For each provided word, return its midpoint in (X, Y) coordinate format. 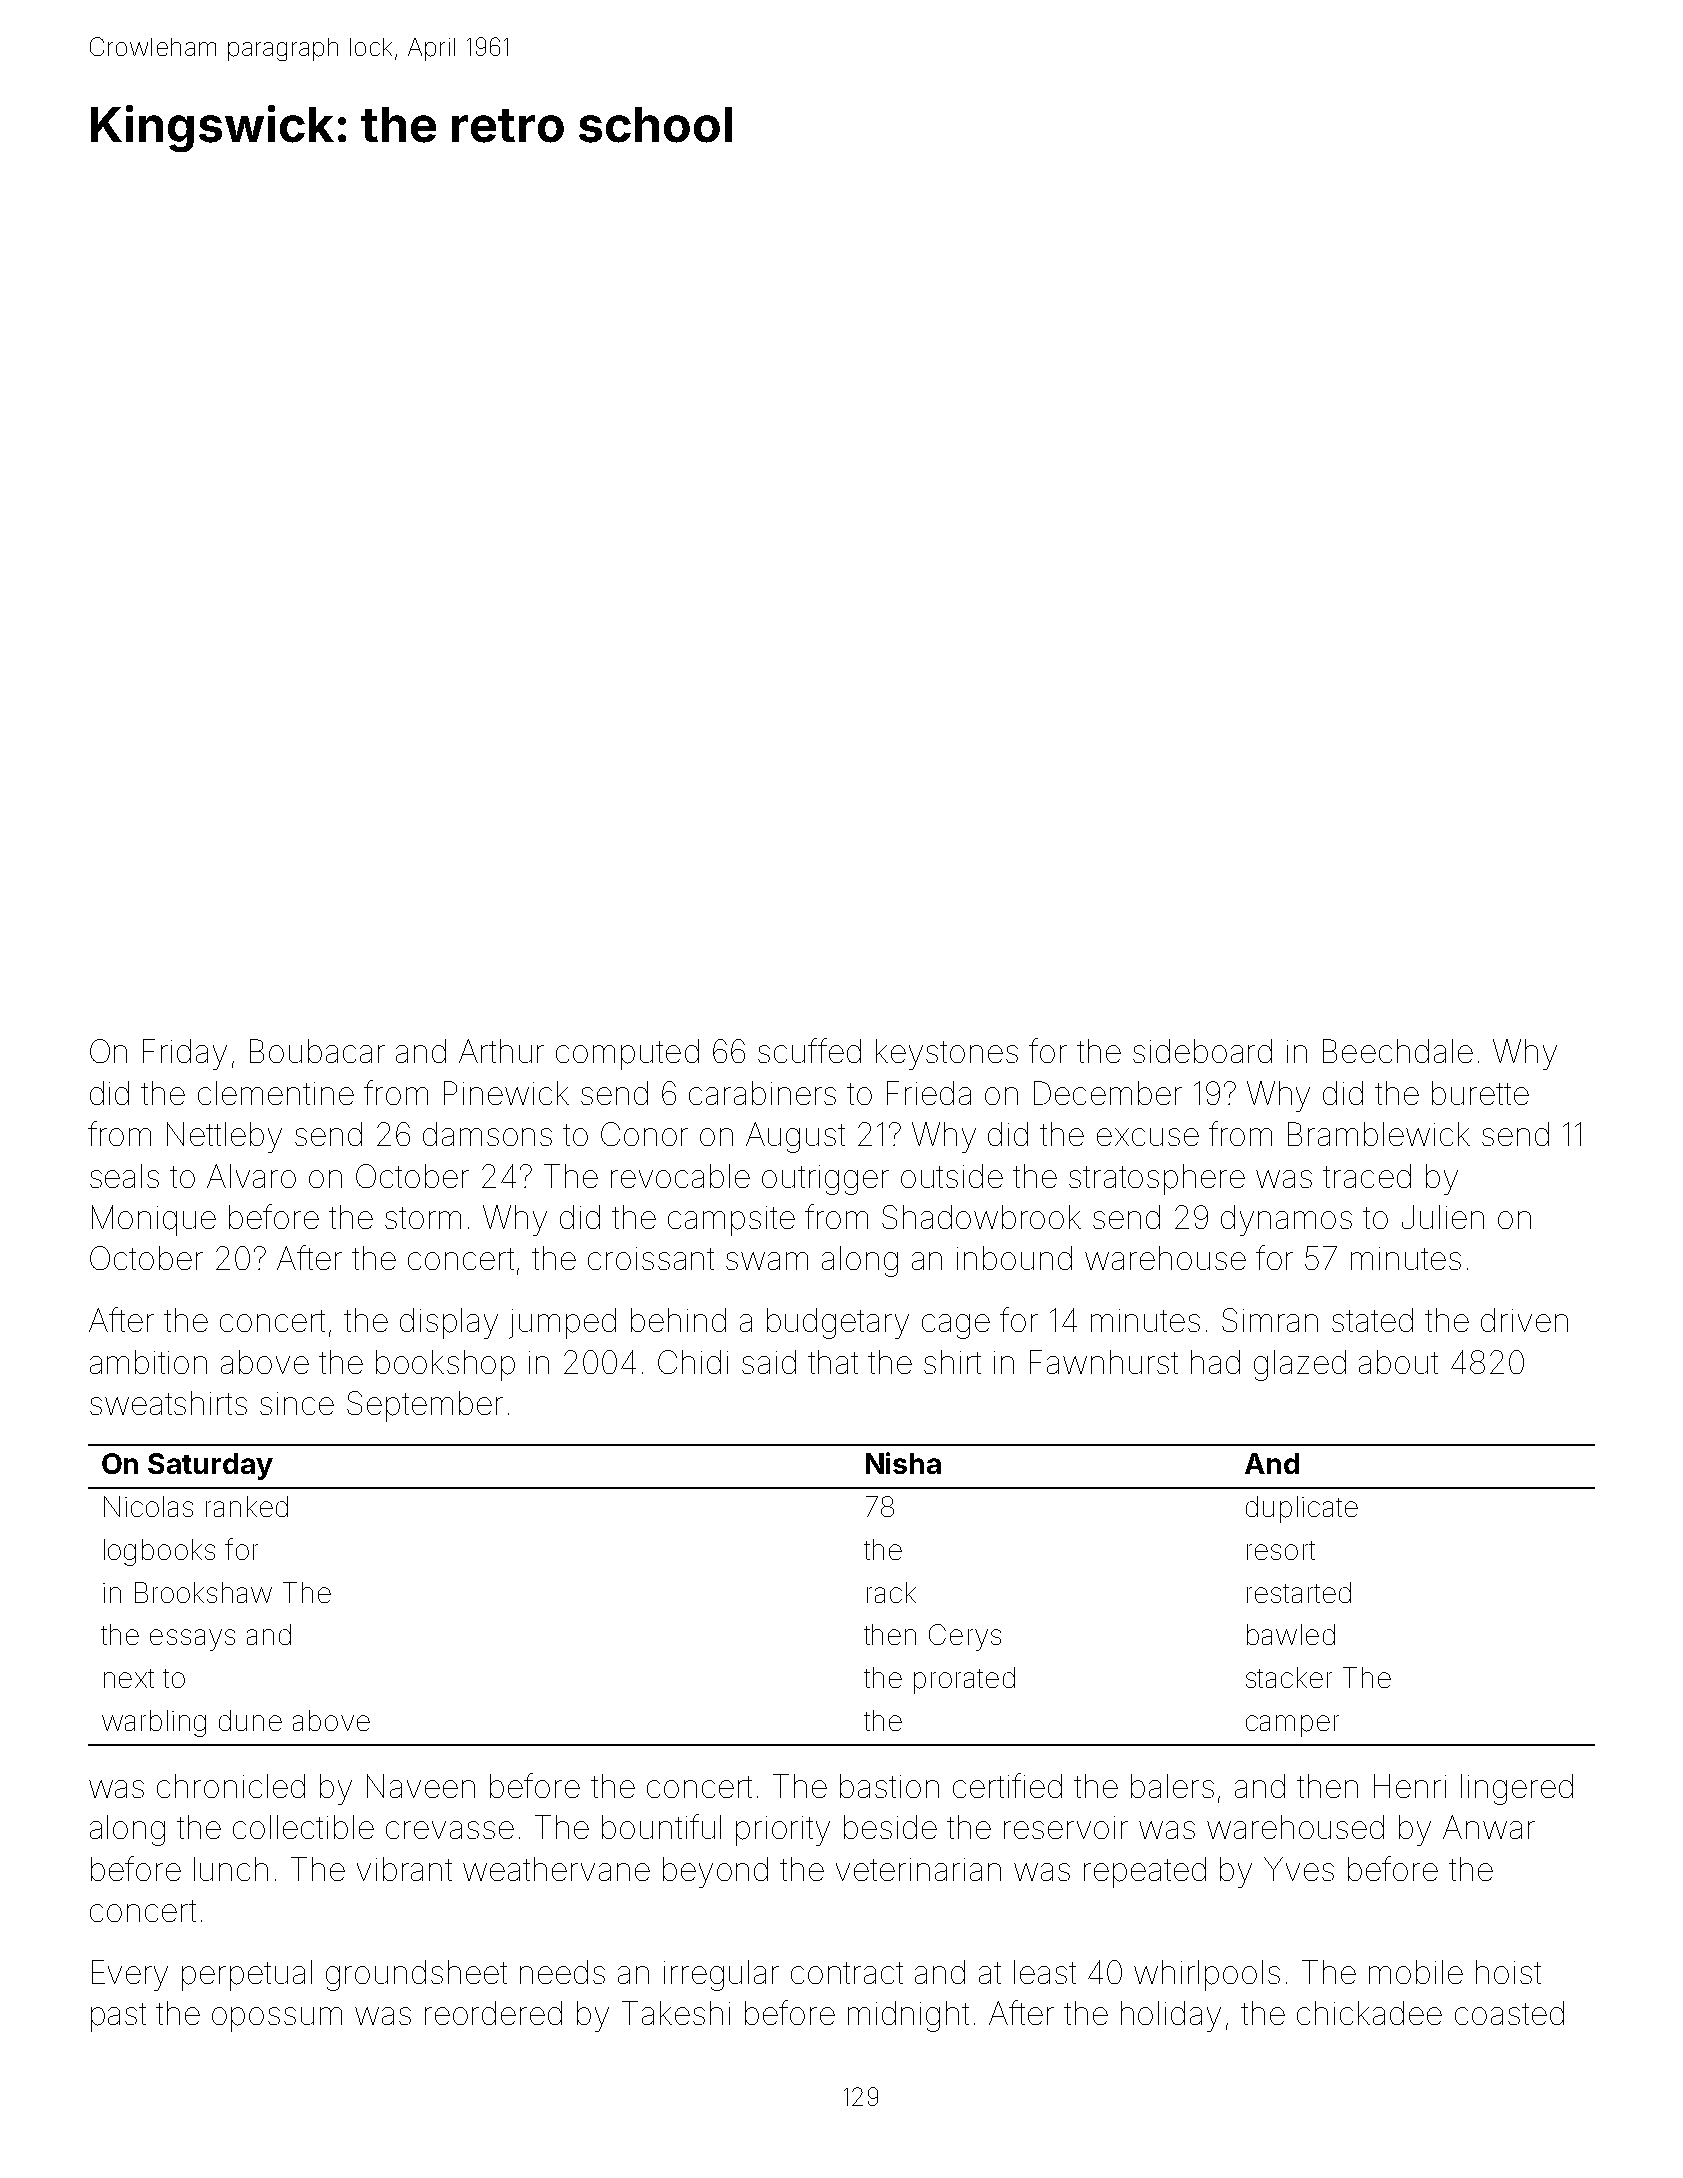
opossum (277, 2019)
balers (1172, 1786)
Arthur (501, 1051)
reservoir (1066, 1827)
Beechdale (1398, 1051)
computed (627, 1054)
